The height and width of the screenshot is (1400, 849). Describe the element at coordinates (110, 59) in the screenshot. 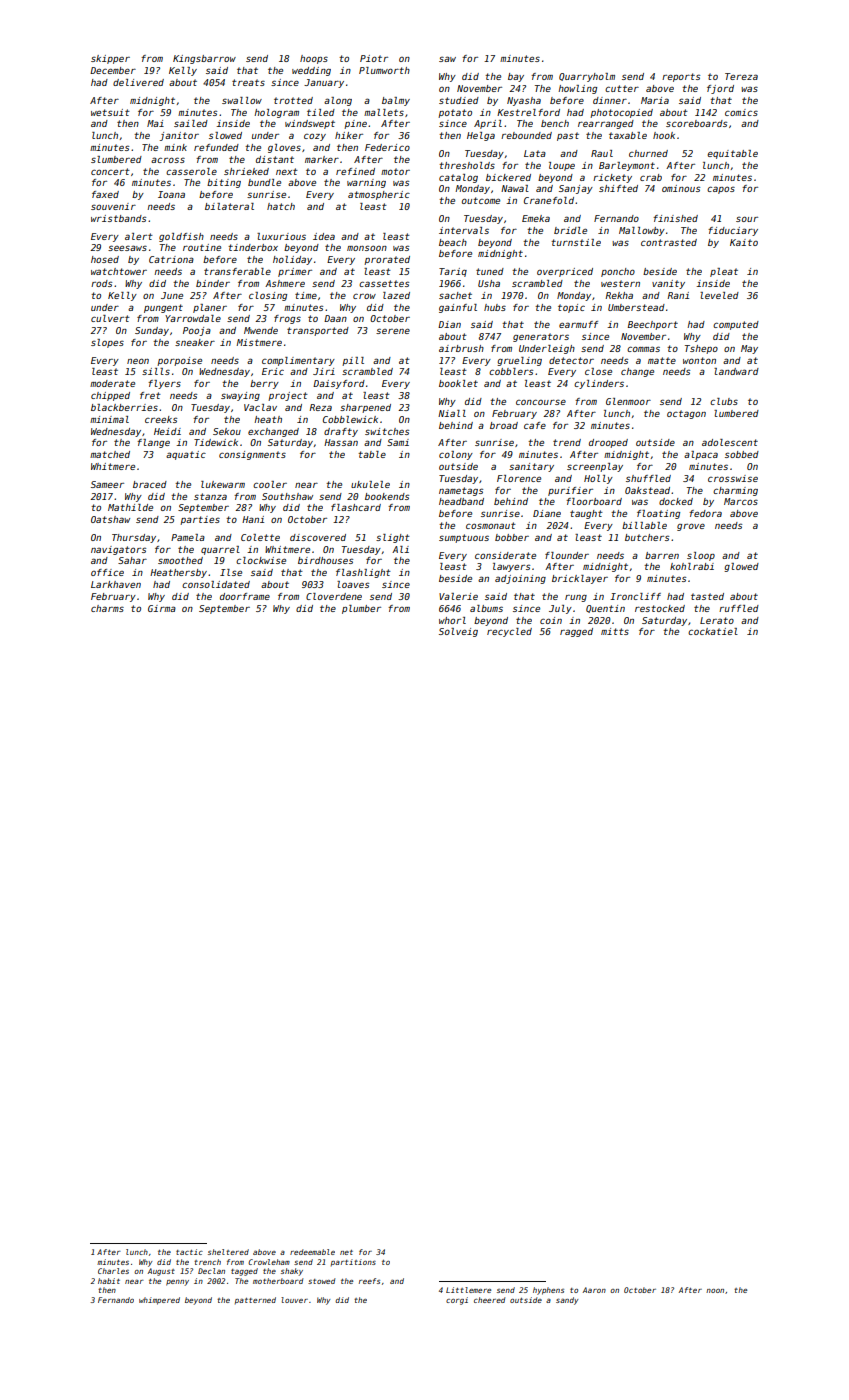

I see `skipper` at that location.
